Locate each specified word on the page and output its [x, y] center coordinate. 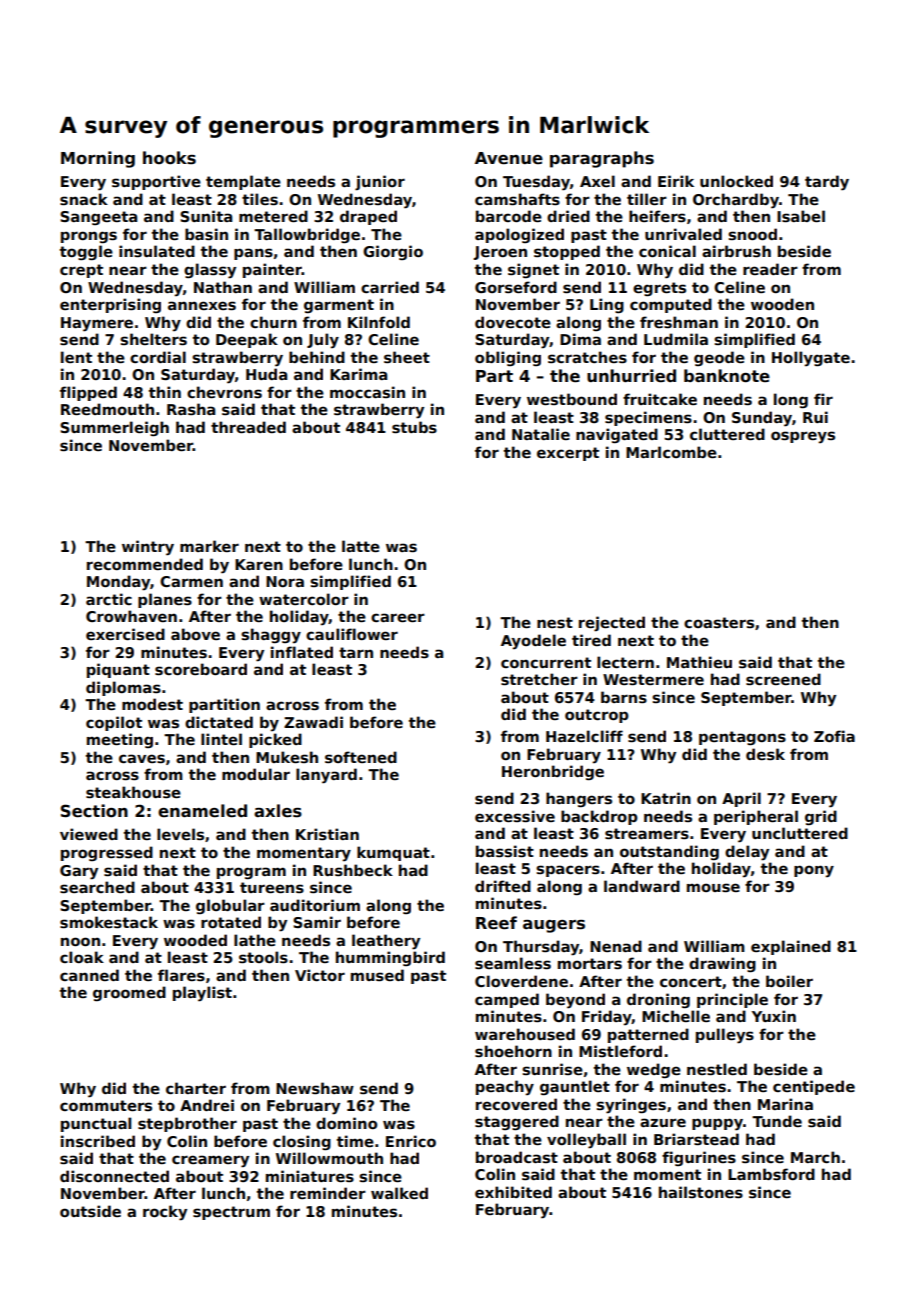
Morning [98, 159]
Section [94, 811]
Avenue [509, 158]
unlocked [736, 181]
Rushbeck [353, 870]
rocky [165, 1213]
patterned [648, 1035]
